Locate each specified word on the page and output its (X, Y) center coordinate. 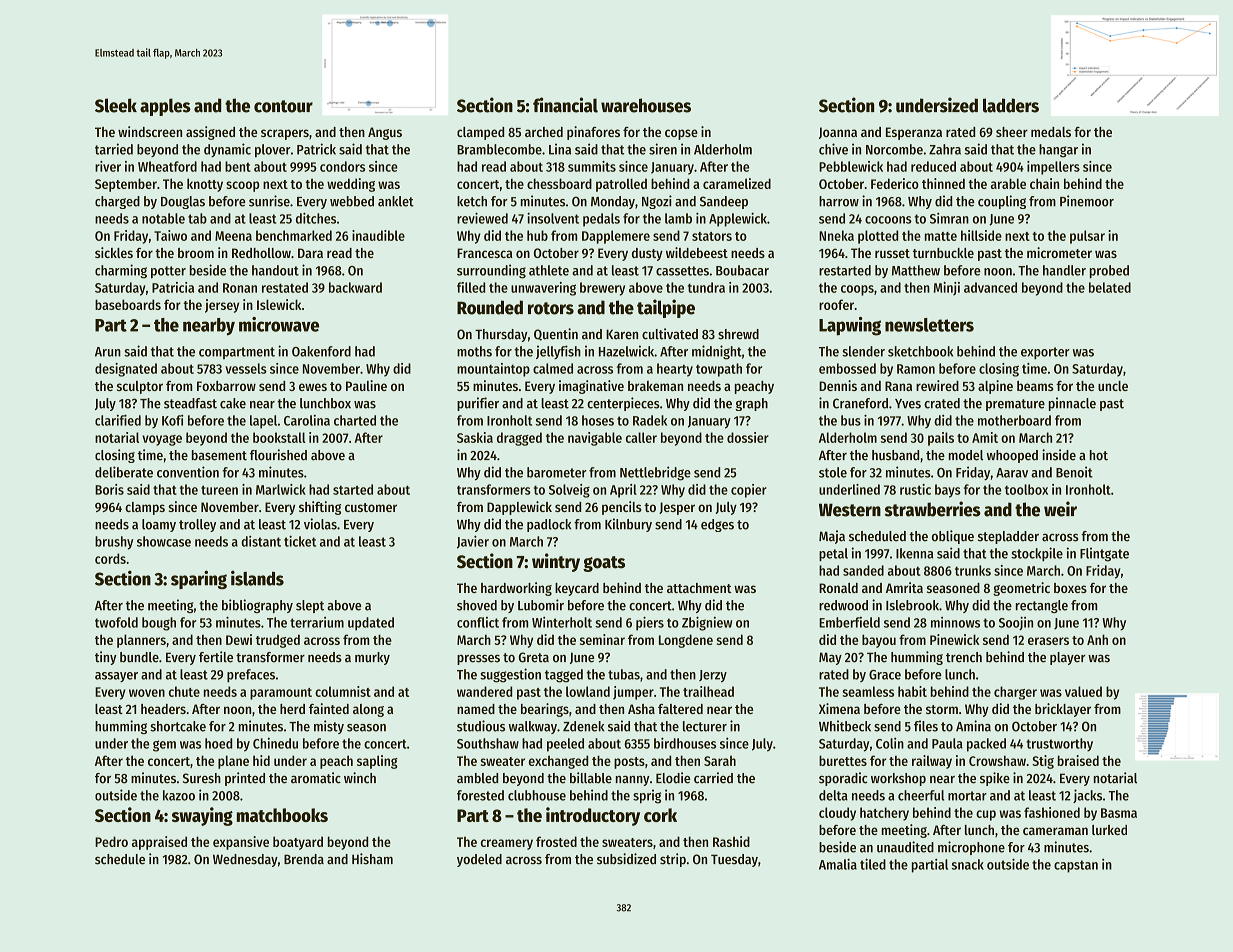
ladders (1011, 105)
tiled (873, 864)
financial (565, 105)
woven (147, 693)
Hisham (372, 859)
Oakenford (321, 351)
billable (591, 778)
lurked (1109, 830)
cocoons (888, 220)
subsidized (626, 859)
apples (165, 107)
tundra (706, 287)
